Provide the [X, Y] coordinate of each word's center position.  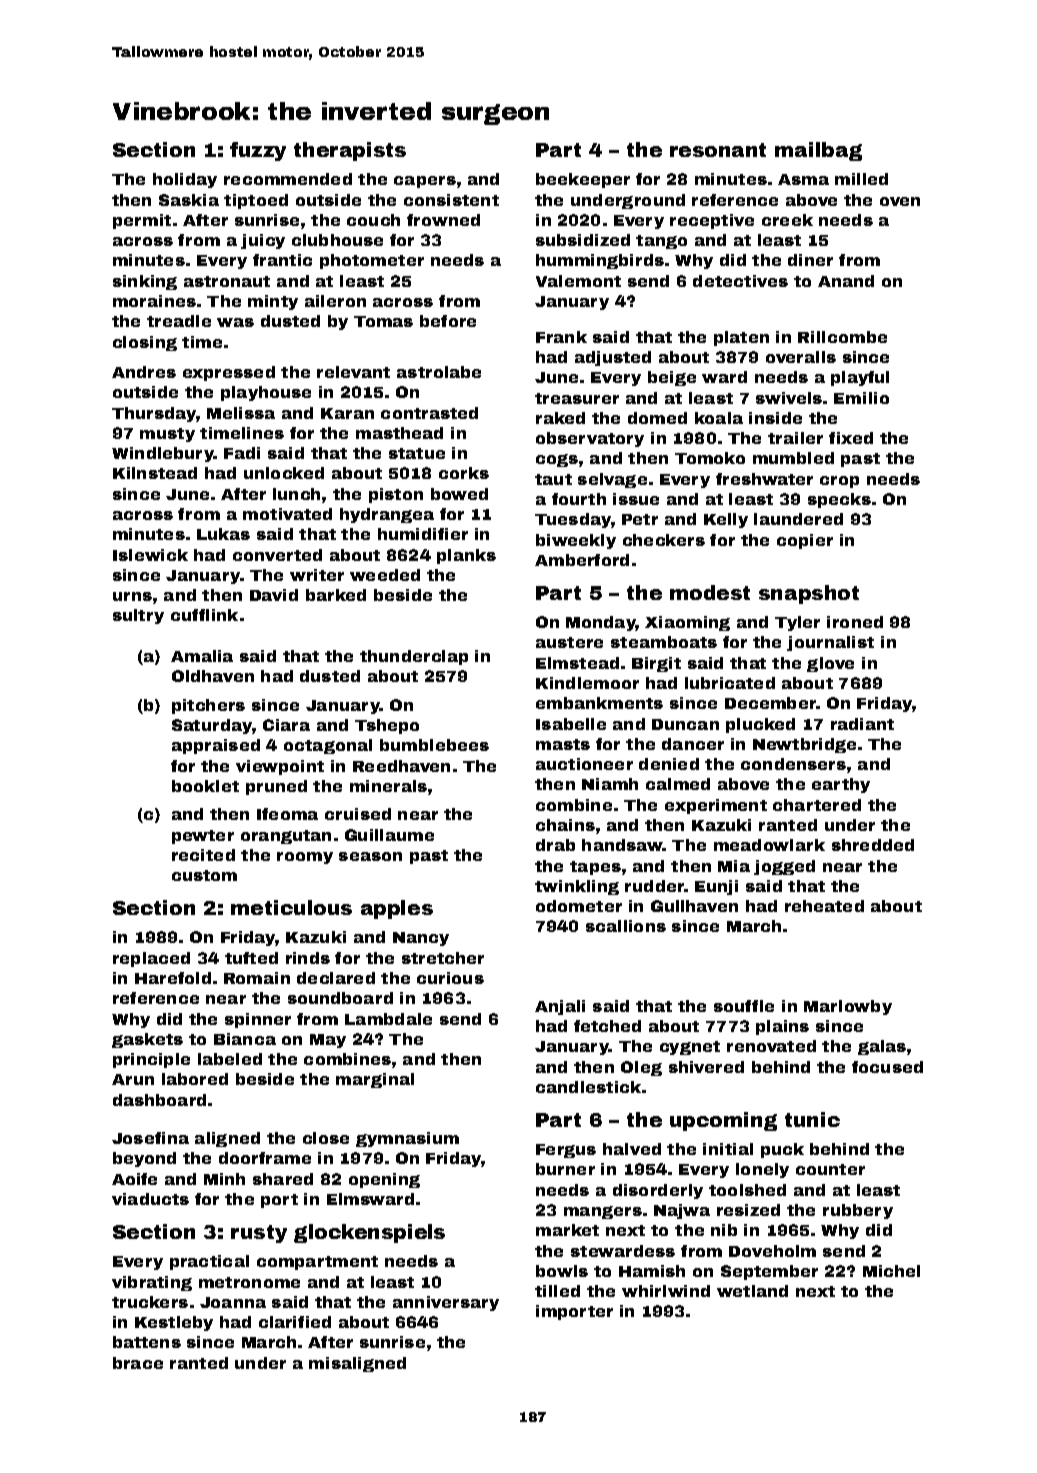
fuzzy [258, 151]
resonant [718, 150]
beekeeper [583, 180]
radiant [862, 724]
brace [138, 1363]
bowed [459, 494]
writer [317, 575]
